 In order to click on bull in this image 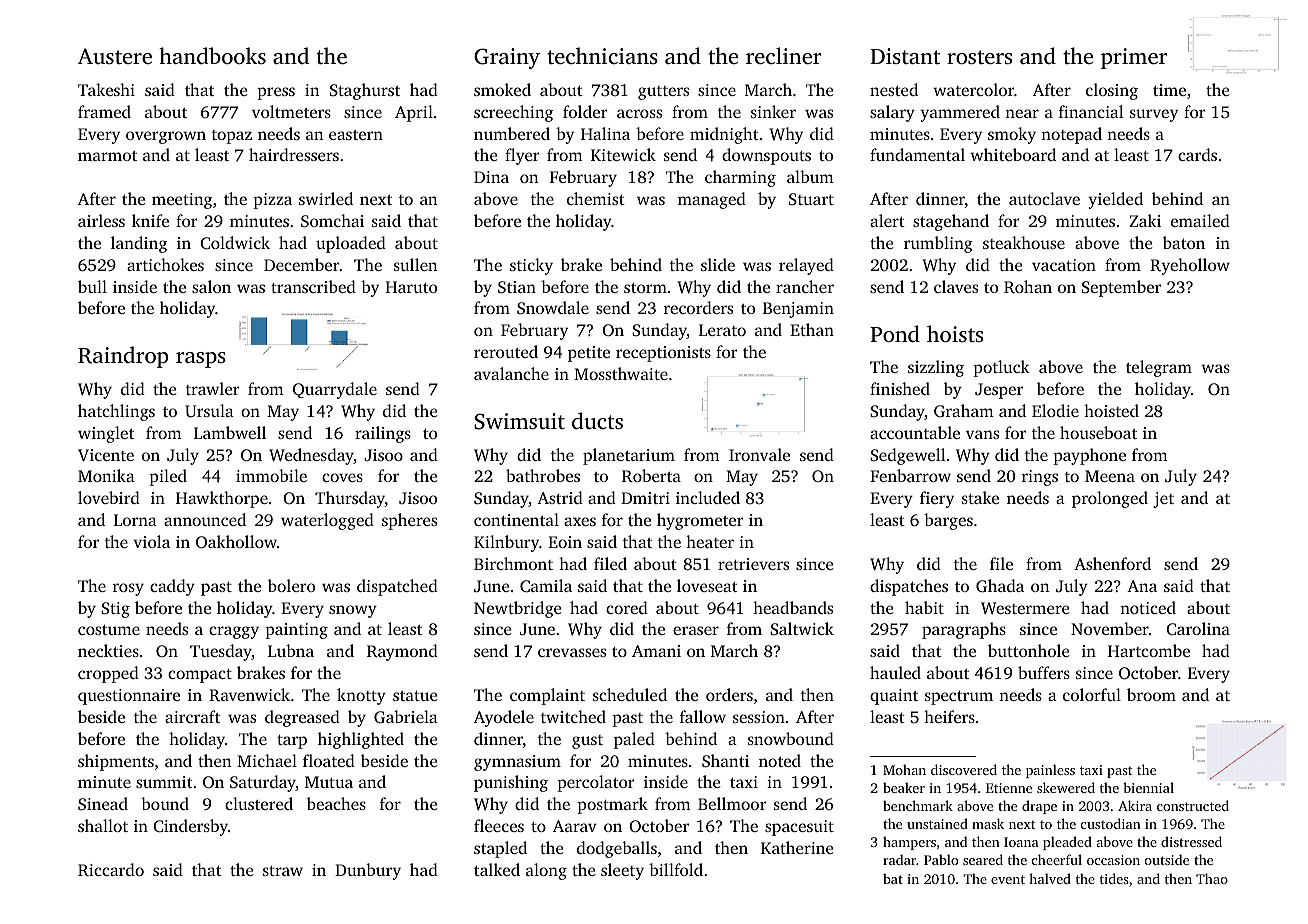, I will do `click(92, 286)`.
